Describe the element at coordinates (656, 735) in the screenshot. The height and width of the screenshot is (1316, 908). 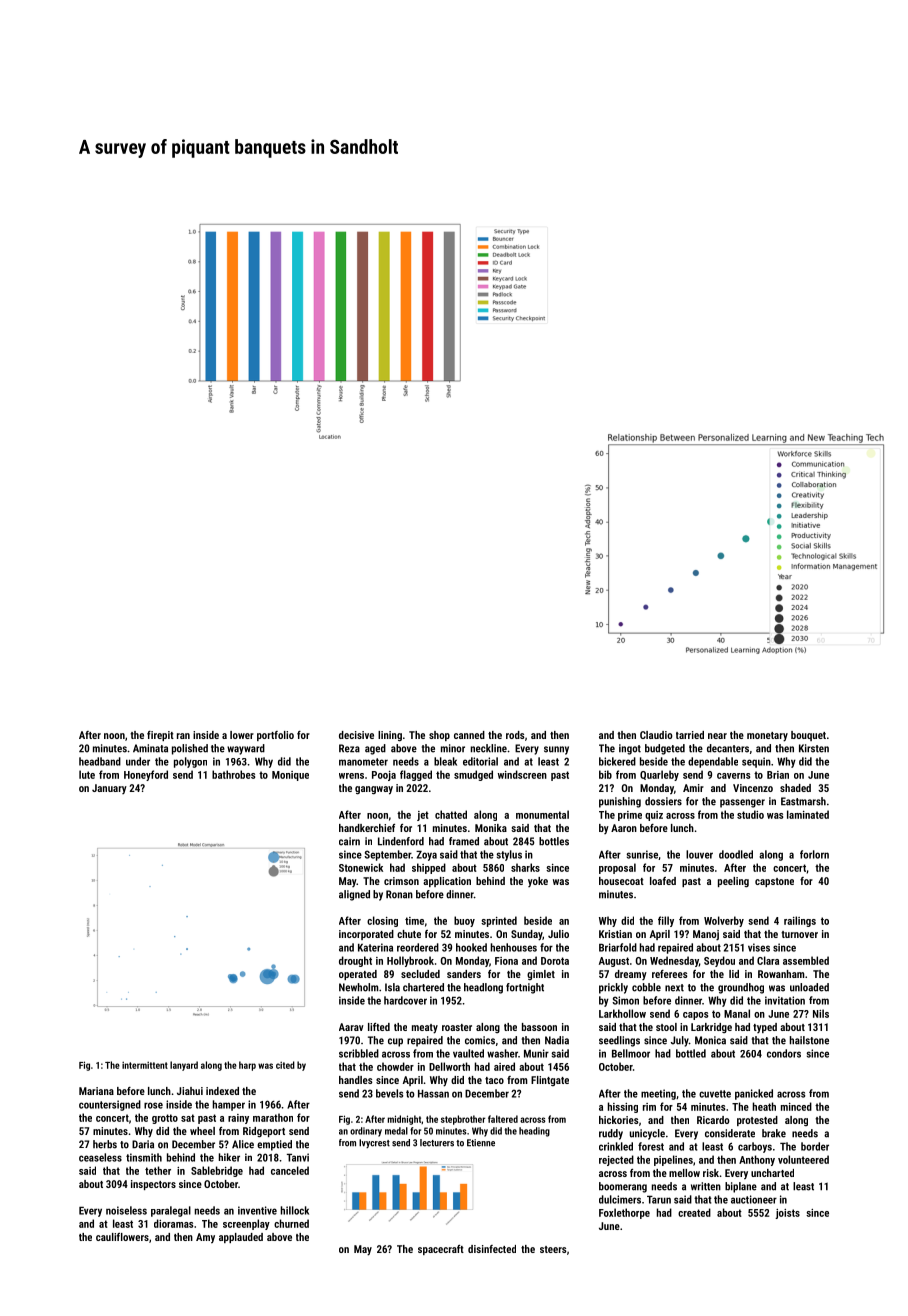
I see `Claudio` at that location.
